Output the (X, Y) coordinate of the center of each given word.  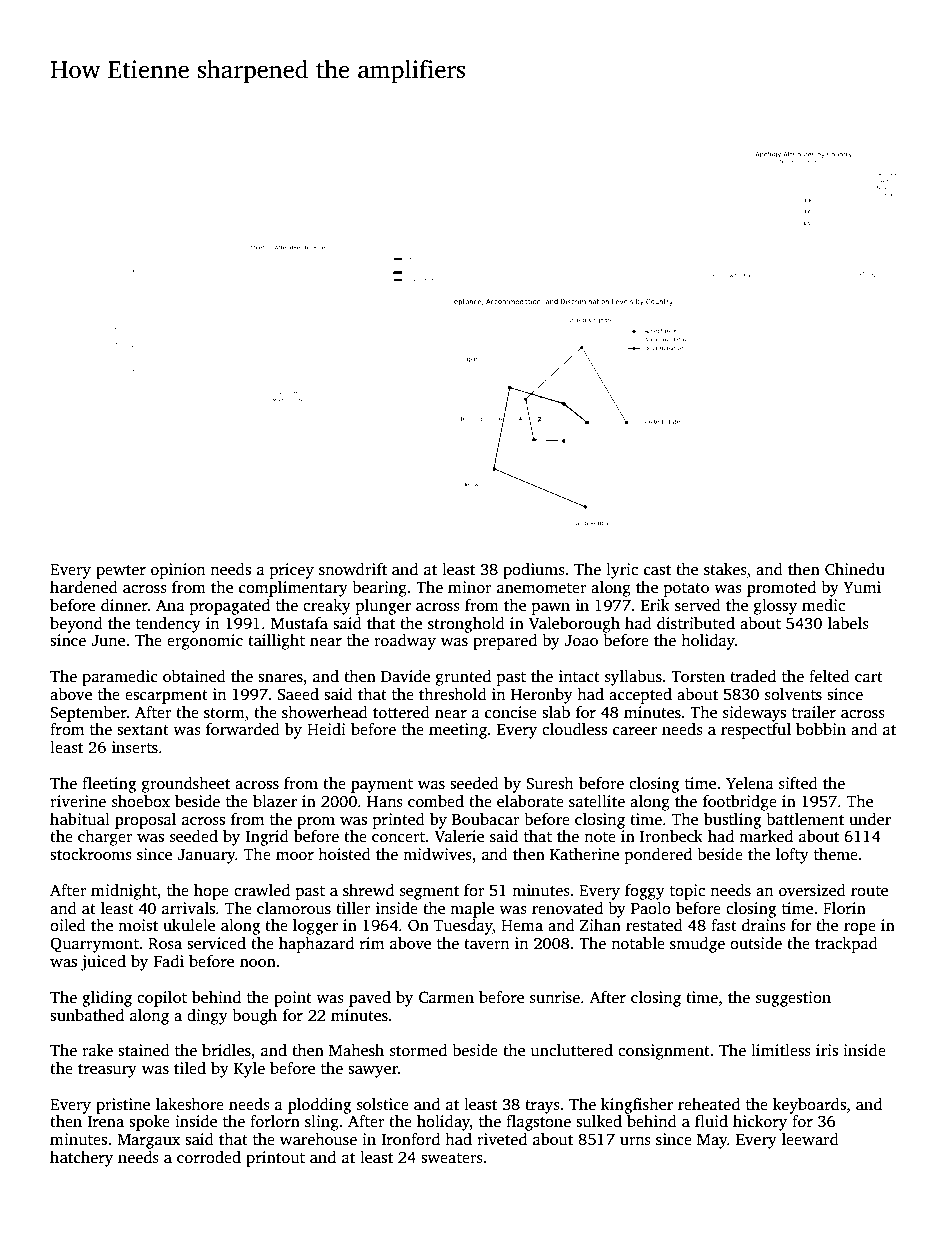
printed (399, 821)
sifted (798, 783)
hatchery (81, 1159)
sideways (754, 714)
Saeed (298, 694)
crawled (262, 890)
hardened (84, 587)
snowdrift (353, 569)
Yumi (862, 587)
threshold (453, 694)
